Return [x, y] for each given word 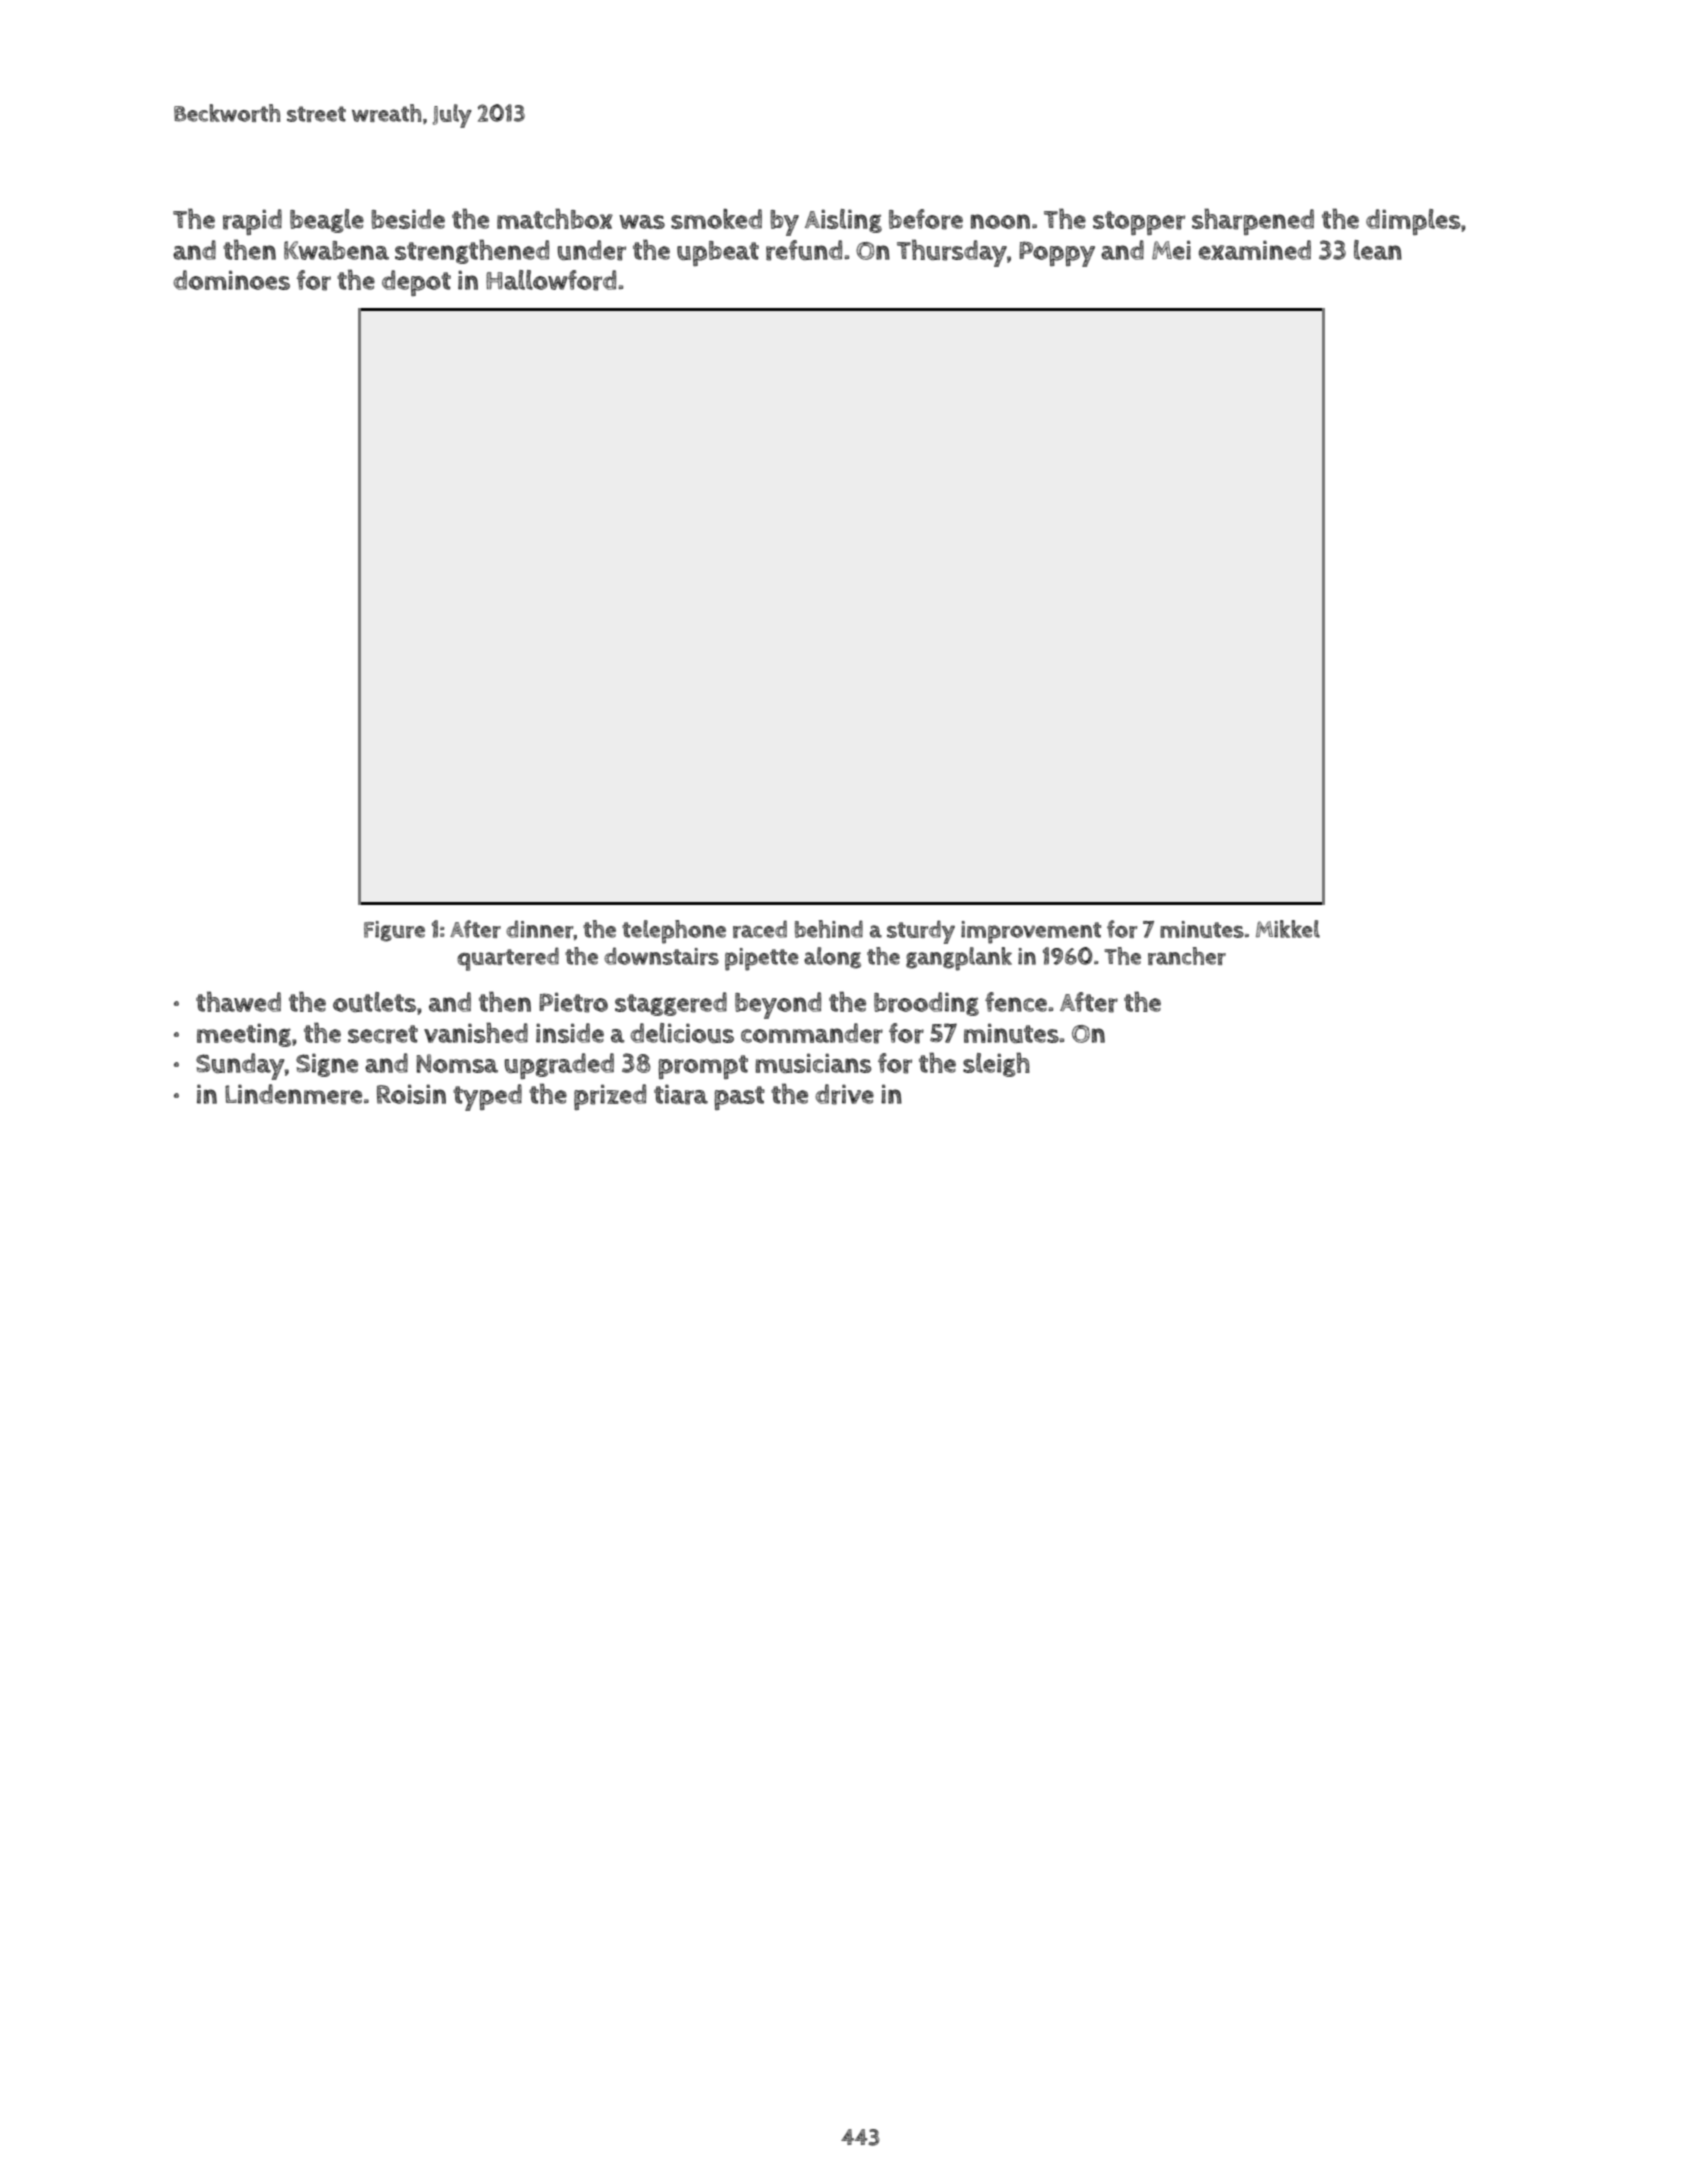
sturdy [921, 932]
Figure [394, 931]
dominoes [231, 280]
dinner [539, 929]
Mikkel [1288, 929]
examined [1255, 250]
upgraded [559, 1066]
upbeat [718, 253]
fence [1016, 1002]
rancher [1187, 956]
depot [416, 283]
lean [1378, 250]
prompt [703, 1067]
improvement [1031, 932]
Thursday [952, 253]
